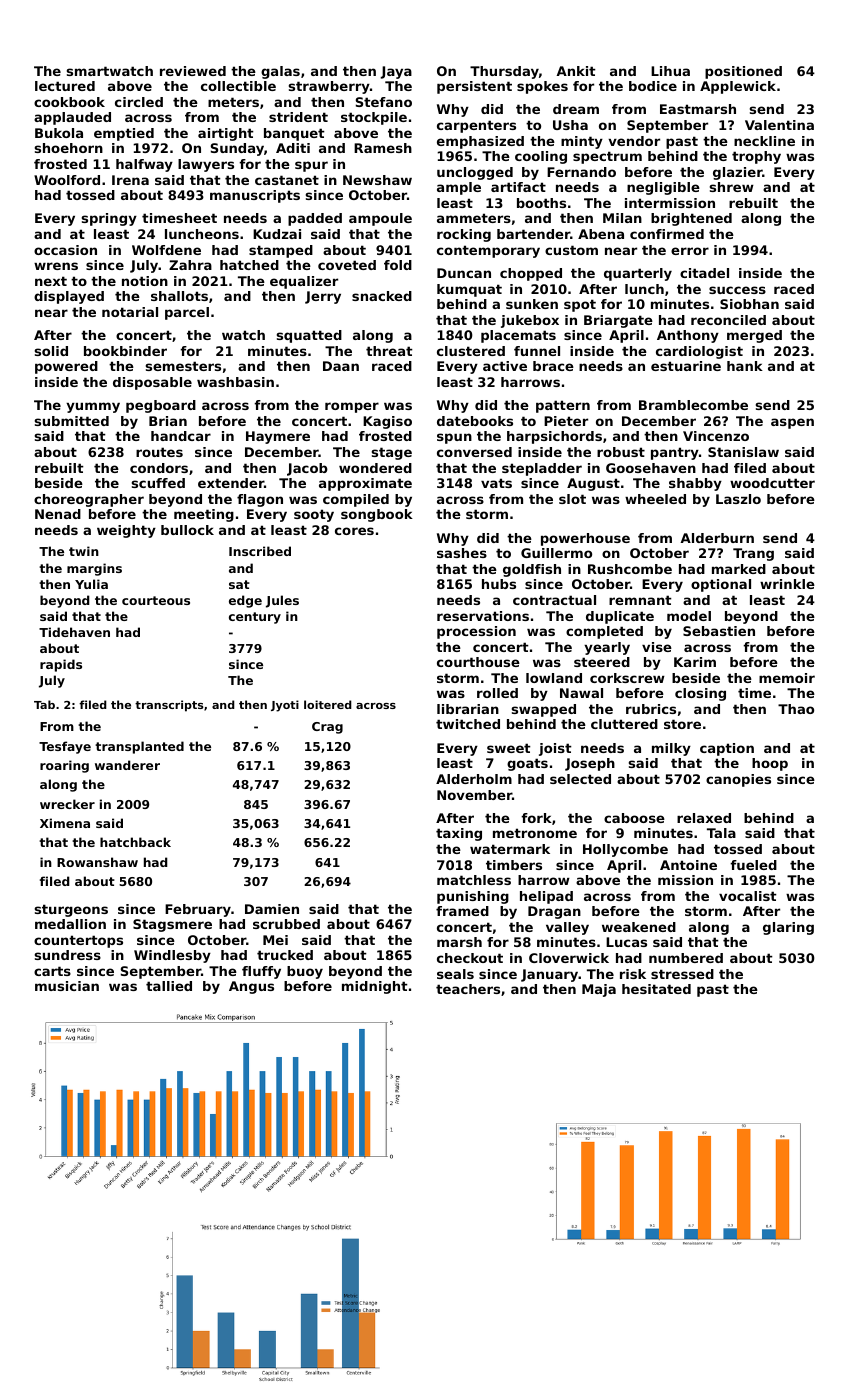 The height and width of the page is (1400, 849). I want to click on courteous, so click(156, 600).
